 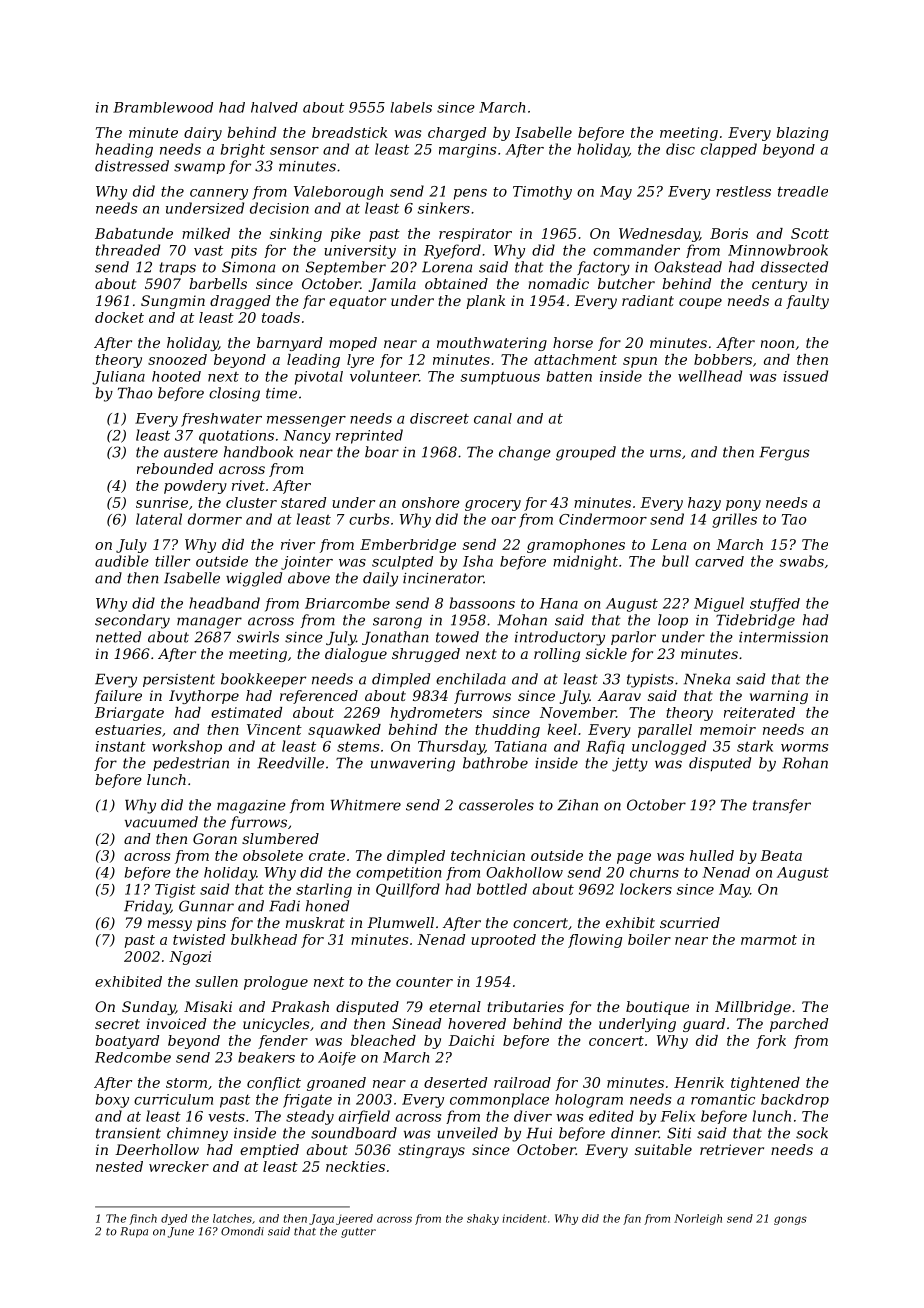 What do you see at coordinates (522, 1082) in the image?
I see `railroad` at bounding box center [522, 1082].
